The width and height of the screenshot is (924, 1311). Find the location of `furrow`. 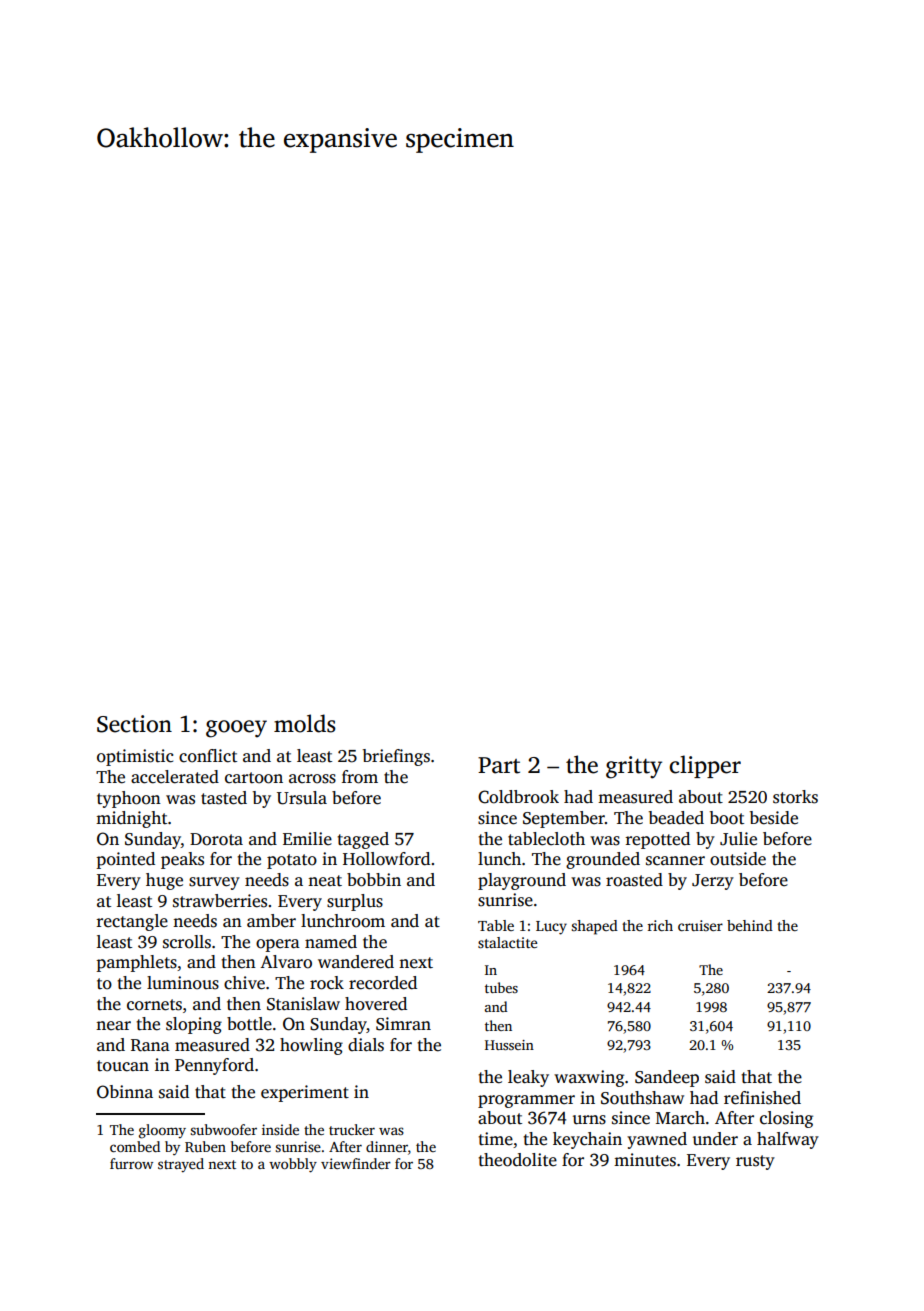

furrow is located at coordinates (131, 1163).
